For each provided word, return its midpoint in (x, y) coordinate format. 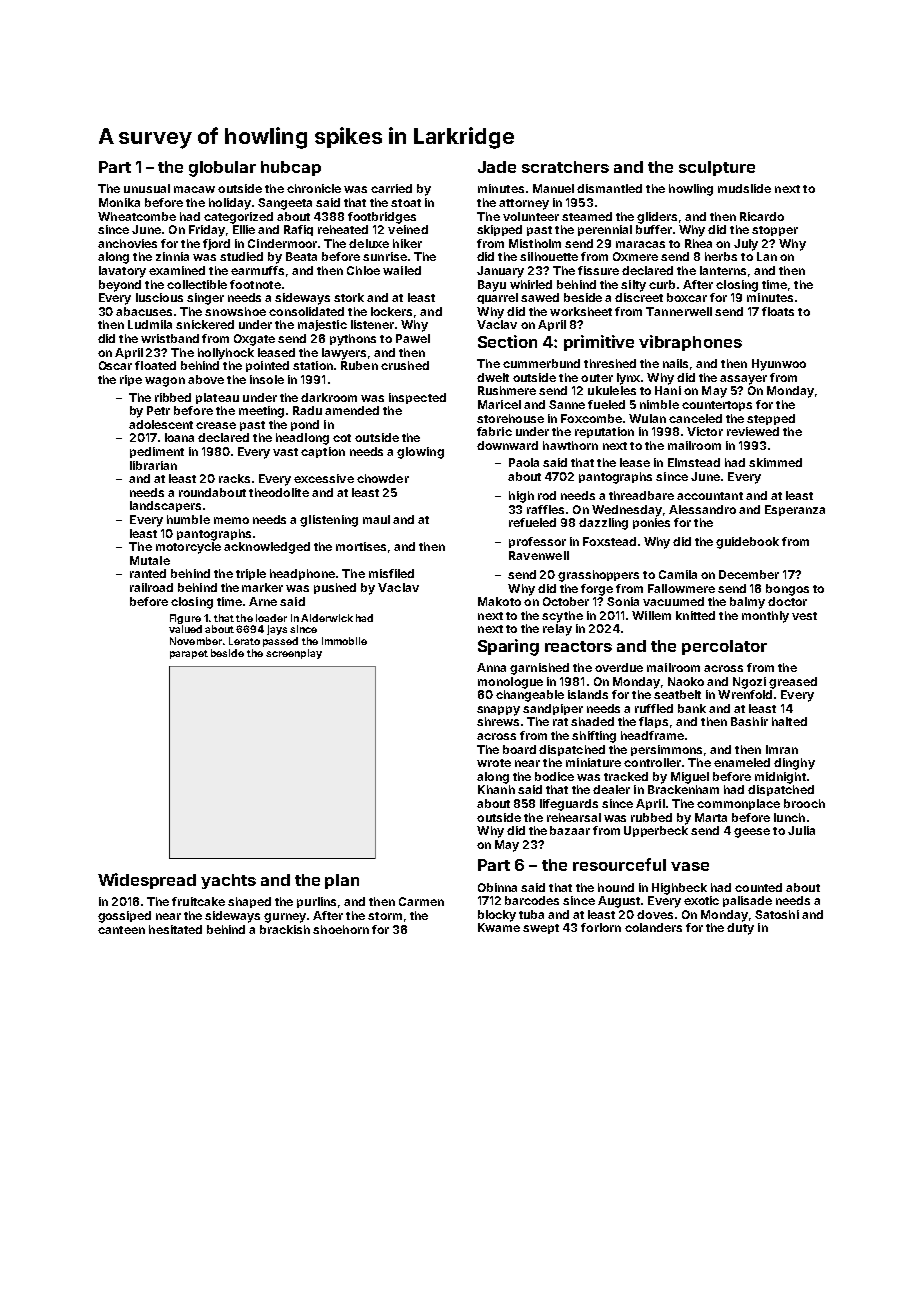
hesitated (175, 929)
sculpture (717, 168)
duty (740, 929)
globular (222, 169)
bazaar (570, 830)
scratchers (565, 167)
